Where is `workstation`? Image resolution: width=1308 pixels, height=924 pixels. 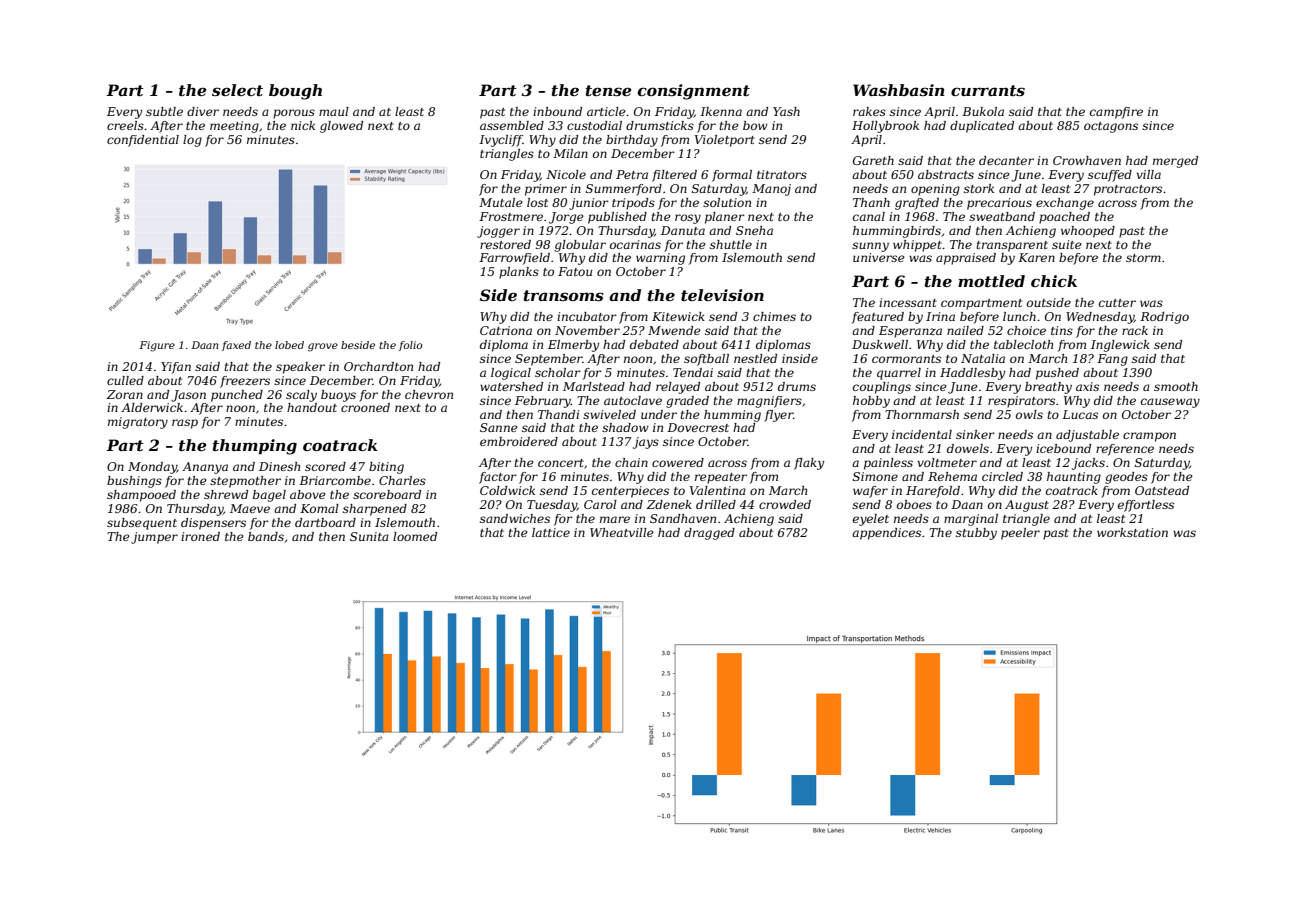
workstation is located at coordinates (1132, 532).
